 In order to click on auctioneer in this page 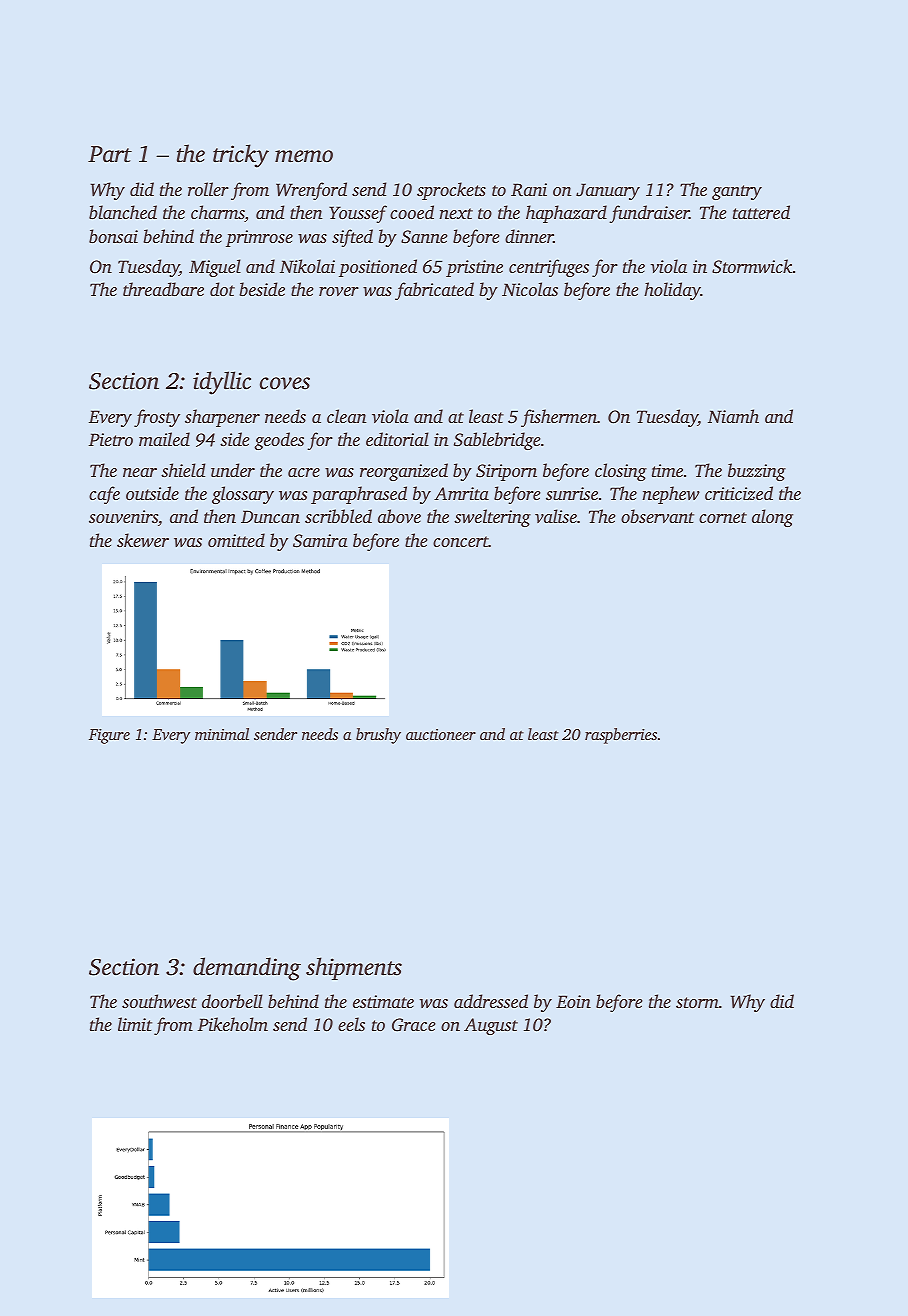, I will do `click(441, 734)`.
